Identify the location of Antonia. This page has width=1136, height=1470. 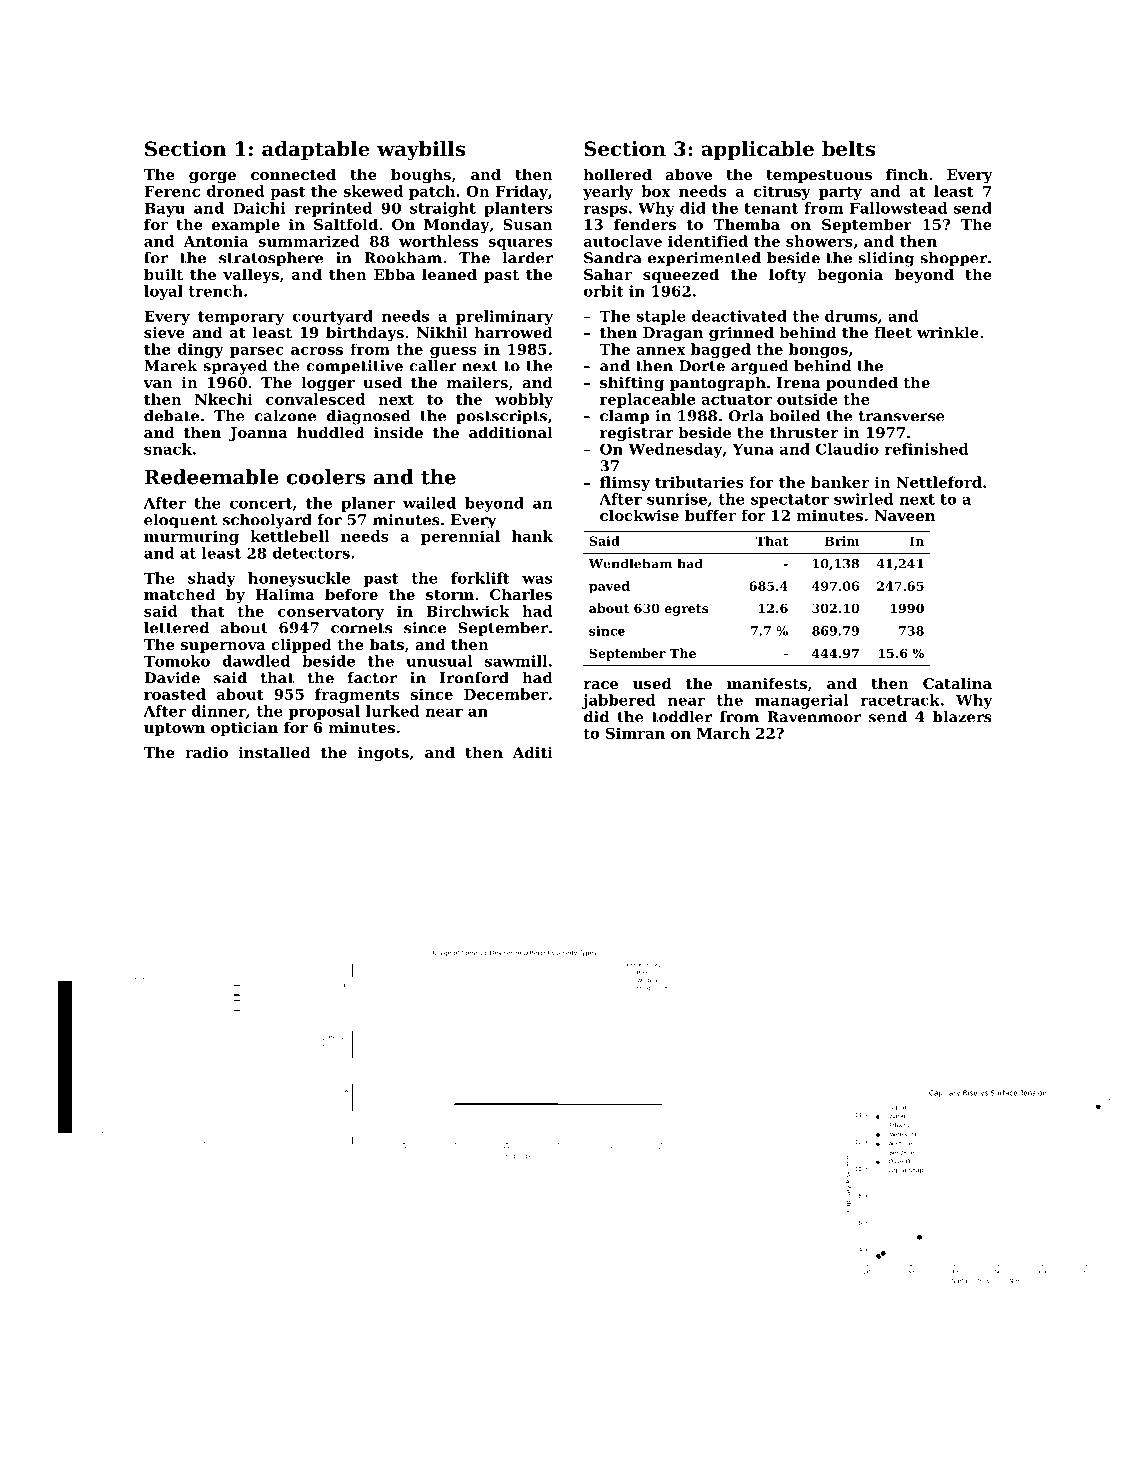
(216, 241).
